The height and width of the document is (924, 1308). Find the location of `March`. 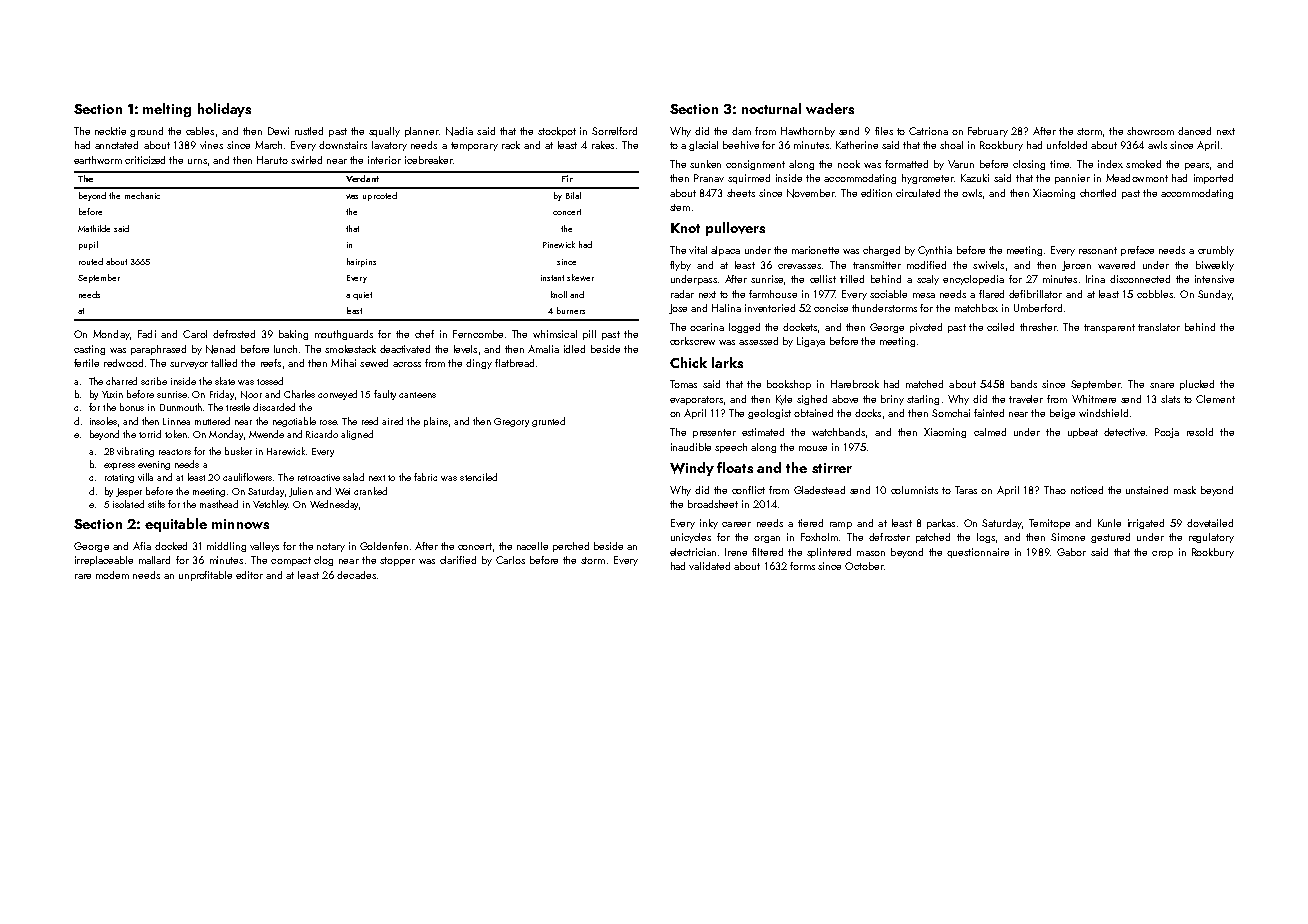

March is located at coordinates (268, 145).
